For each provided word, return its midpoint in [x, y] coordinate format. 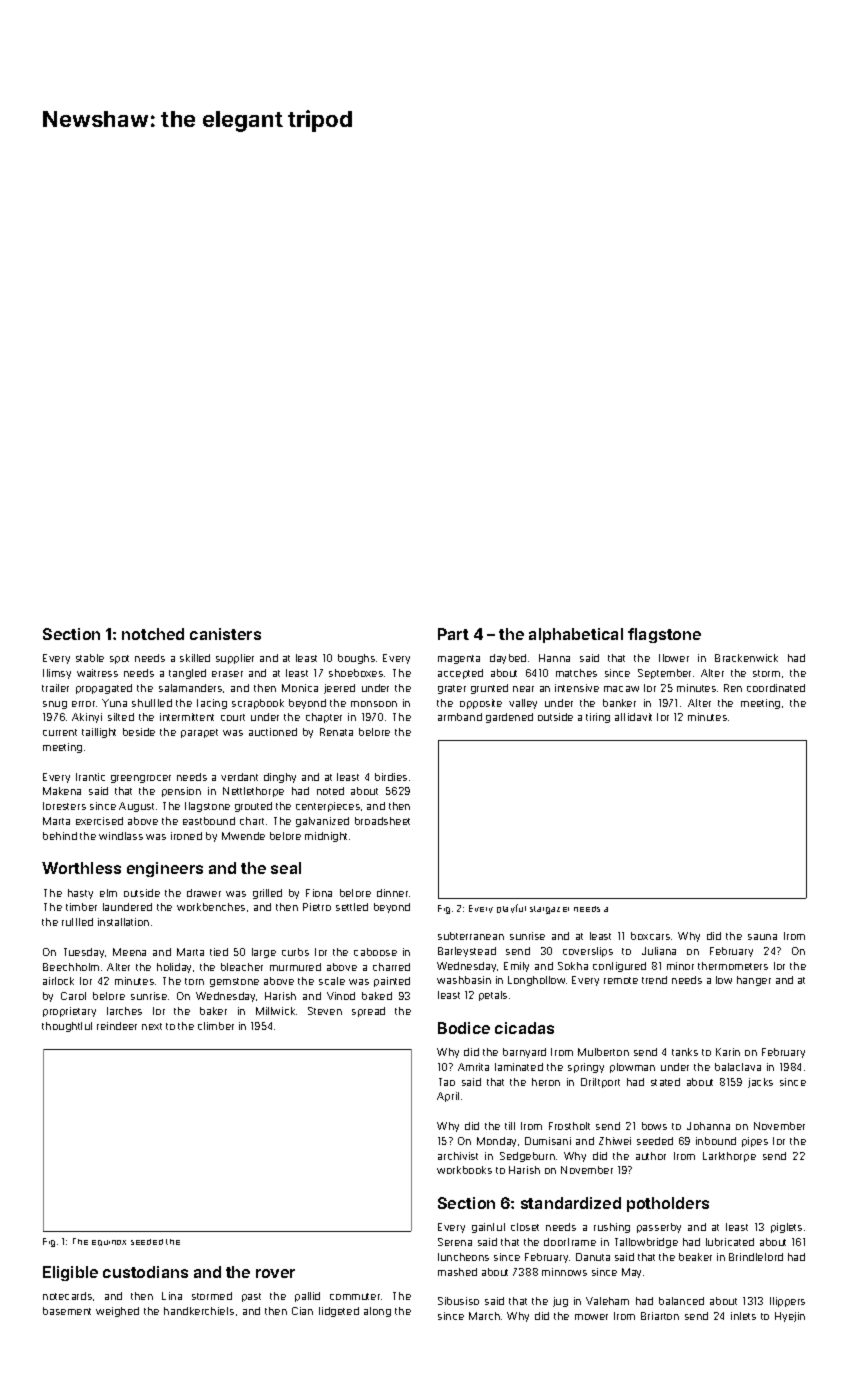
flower [674, 658]
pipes [755, 1142]
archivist [458, 1156]
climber [216, 1026]
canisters [225, 634]
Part [453, 634]
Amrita [473, 1067]
